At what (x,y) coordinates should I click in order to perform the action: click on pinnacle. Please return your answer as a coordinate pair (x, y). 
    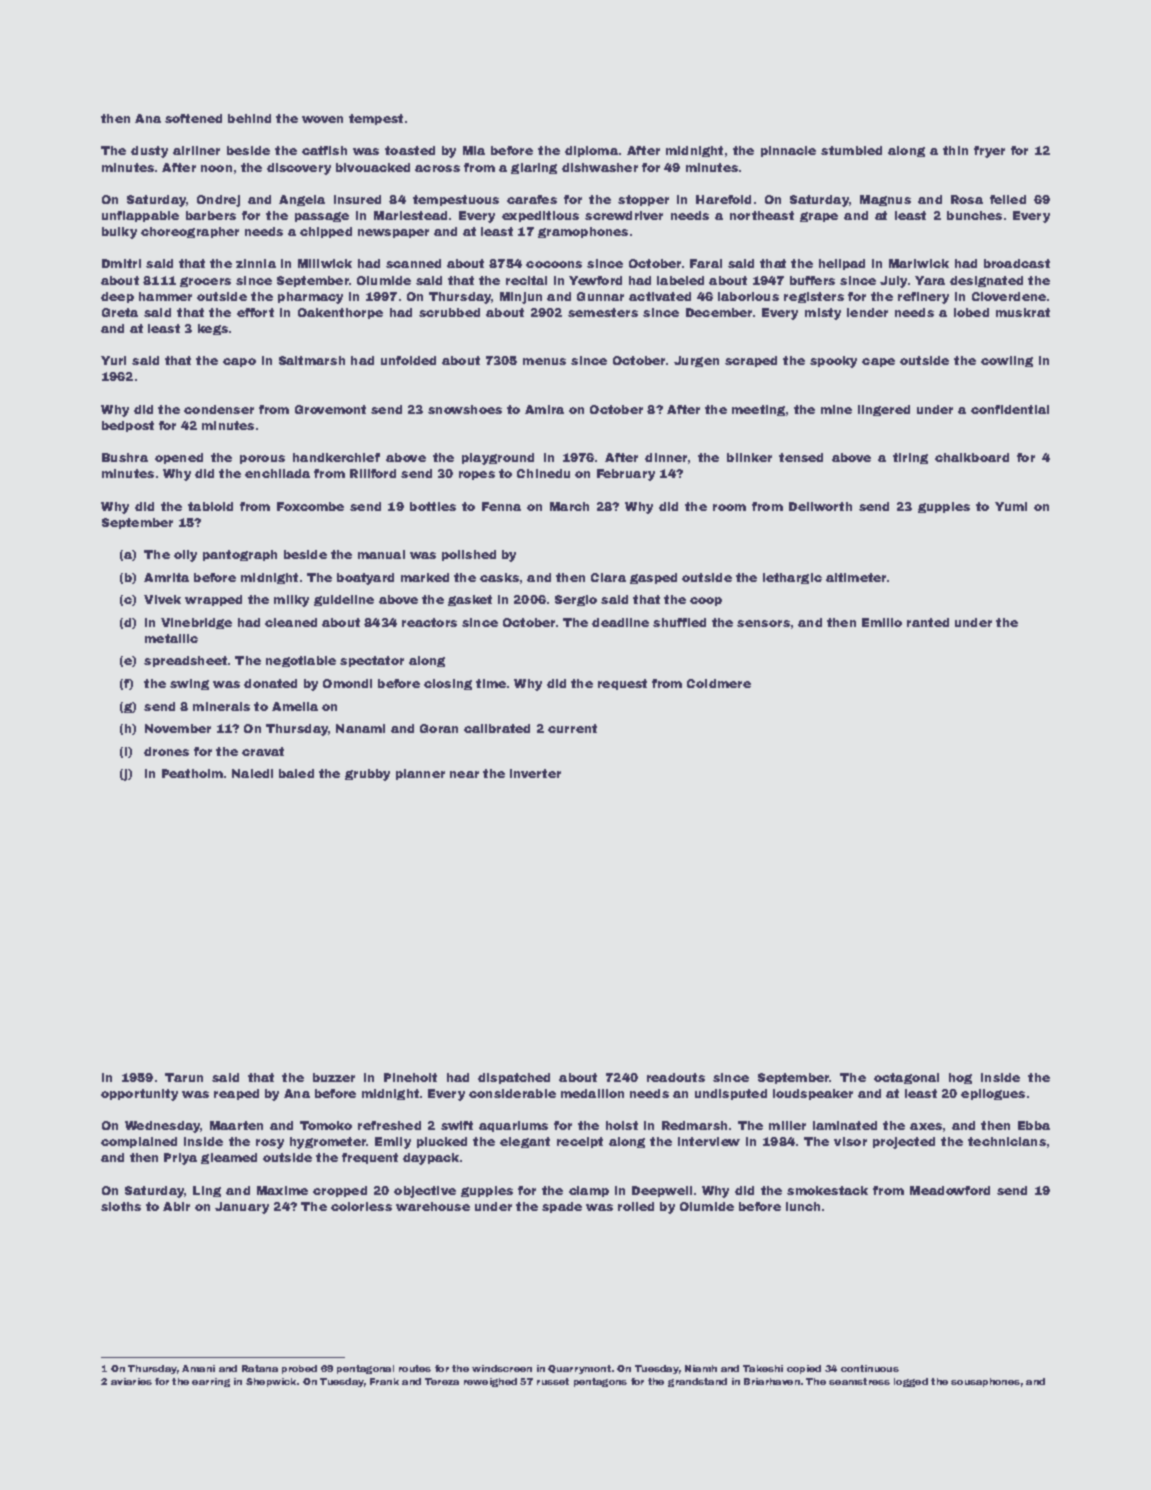
    Looking at the image, I should click on (788, 151).
